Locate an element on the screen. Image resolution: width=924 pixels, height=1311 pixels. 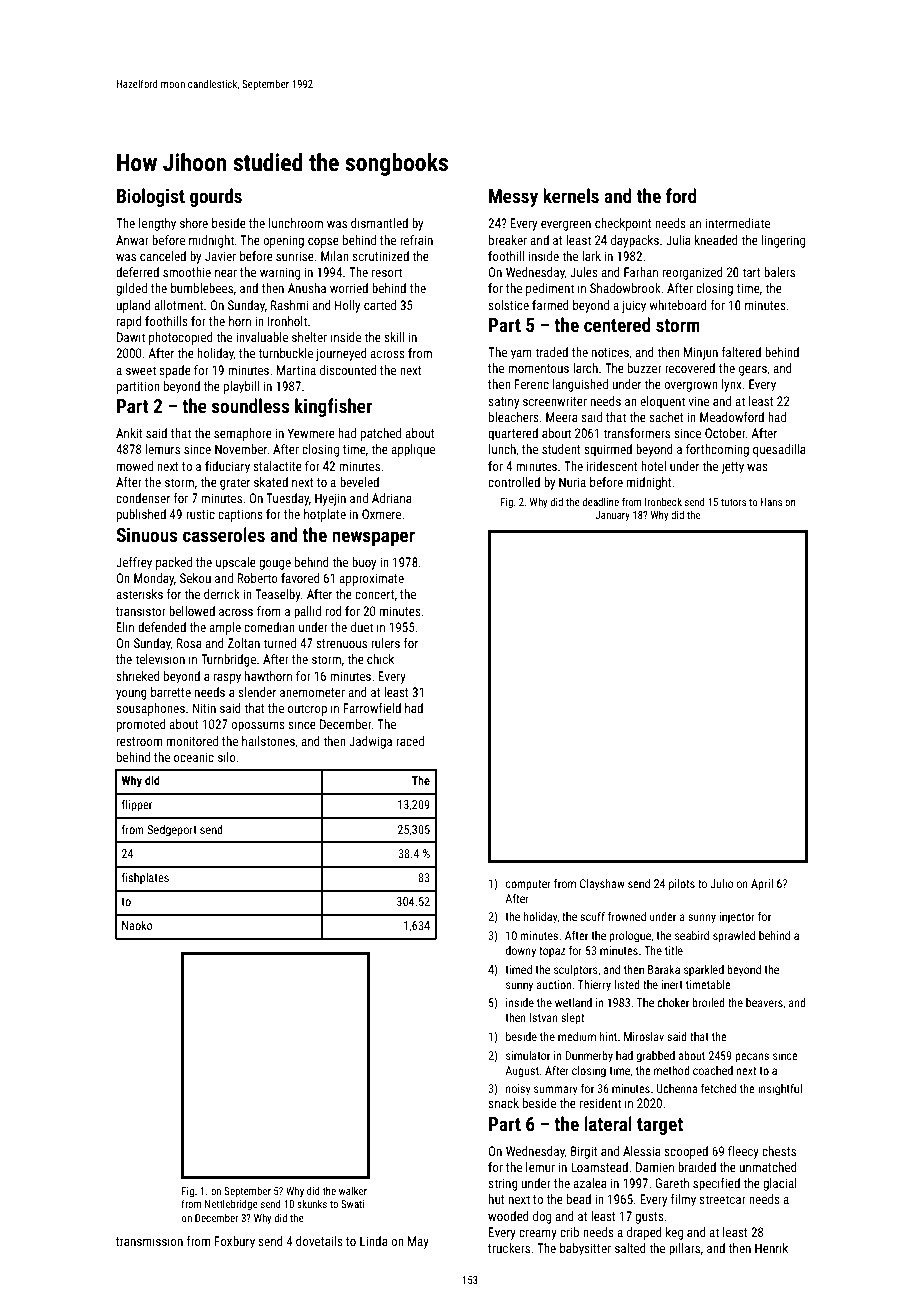
Istvan is located at coordinates (544, 1017).
